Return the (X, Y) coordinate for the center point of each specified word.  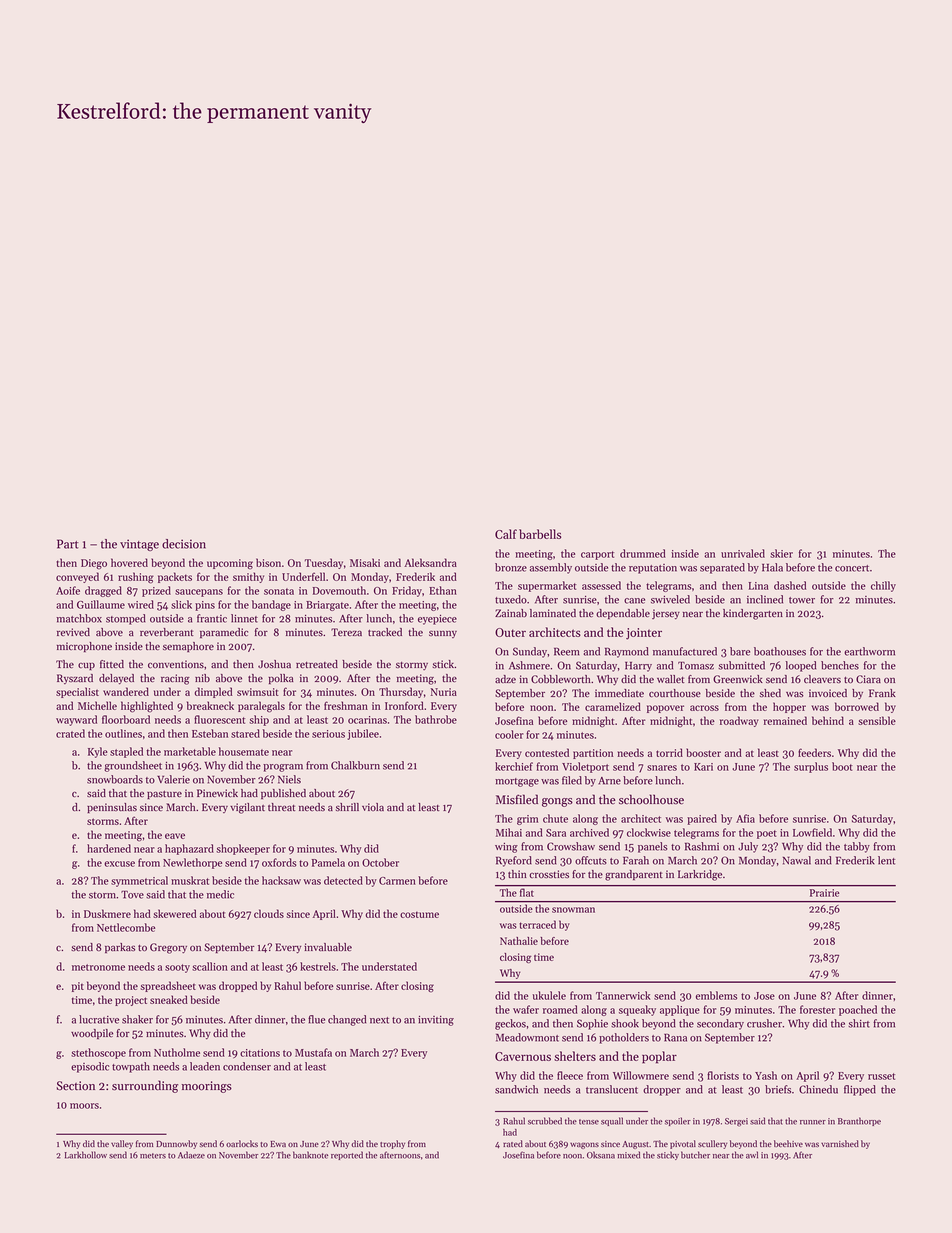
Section (75, 1086)
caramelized (613, 706)
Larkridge (700, 875)
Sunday (530, 652)
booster (703, 752)
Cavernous (523, 1056)
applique (680, 1010)
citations (260, 1053)
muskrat (190, 880)
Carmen (397, 881)
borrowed (857, 706)
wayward (76, 720)
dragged (103, 591)
